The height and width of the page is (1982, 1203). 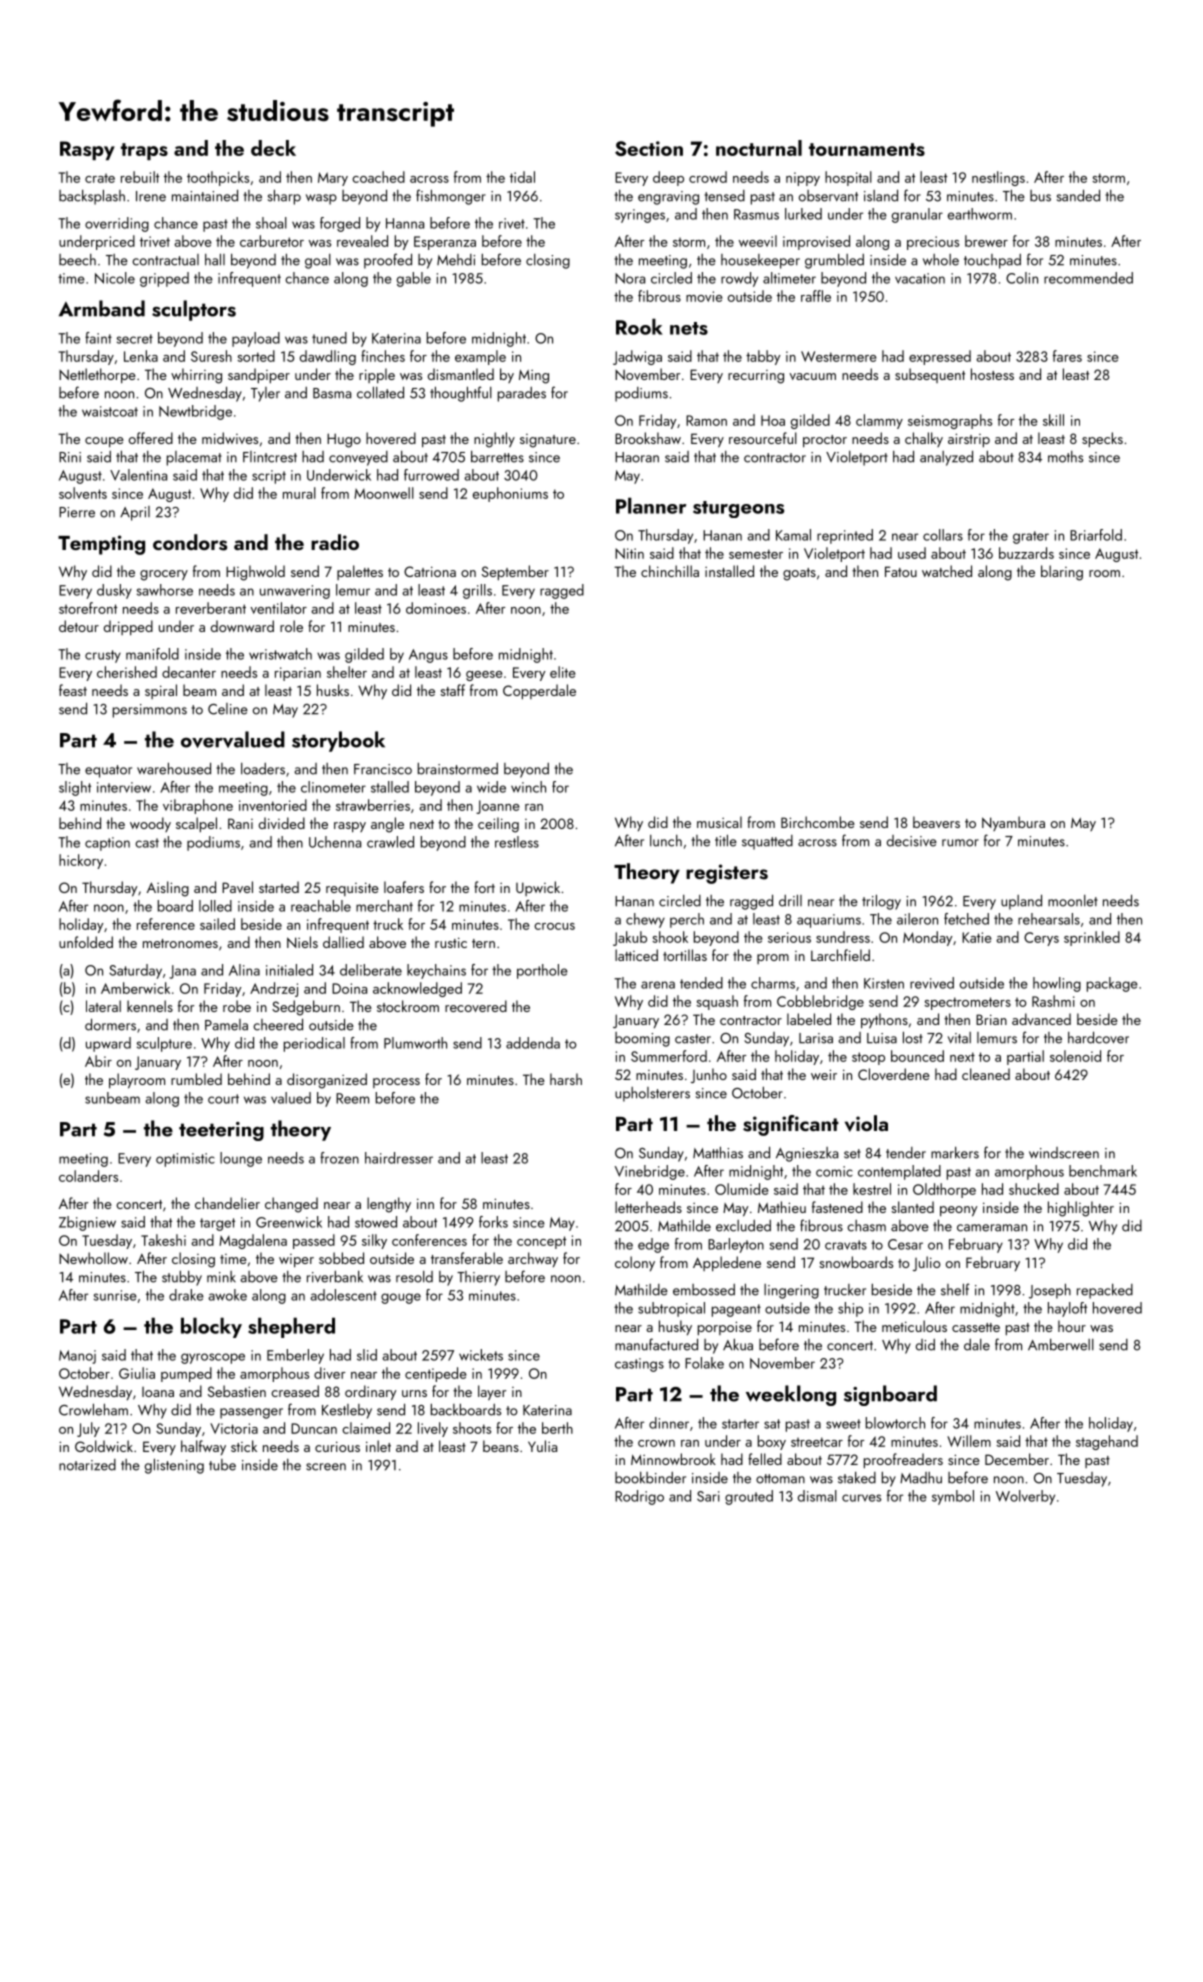 What do you see at coordinates (1022, 278) in the page?
I see `Colin` at bounding box center [1022, 278].
